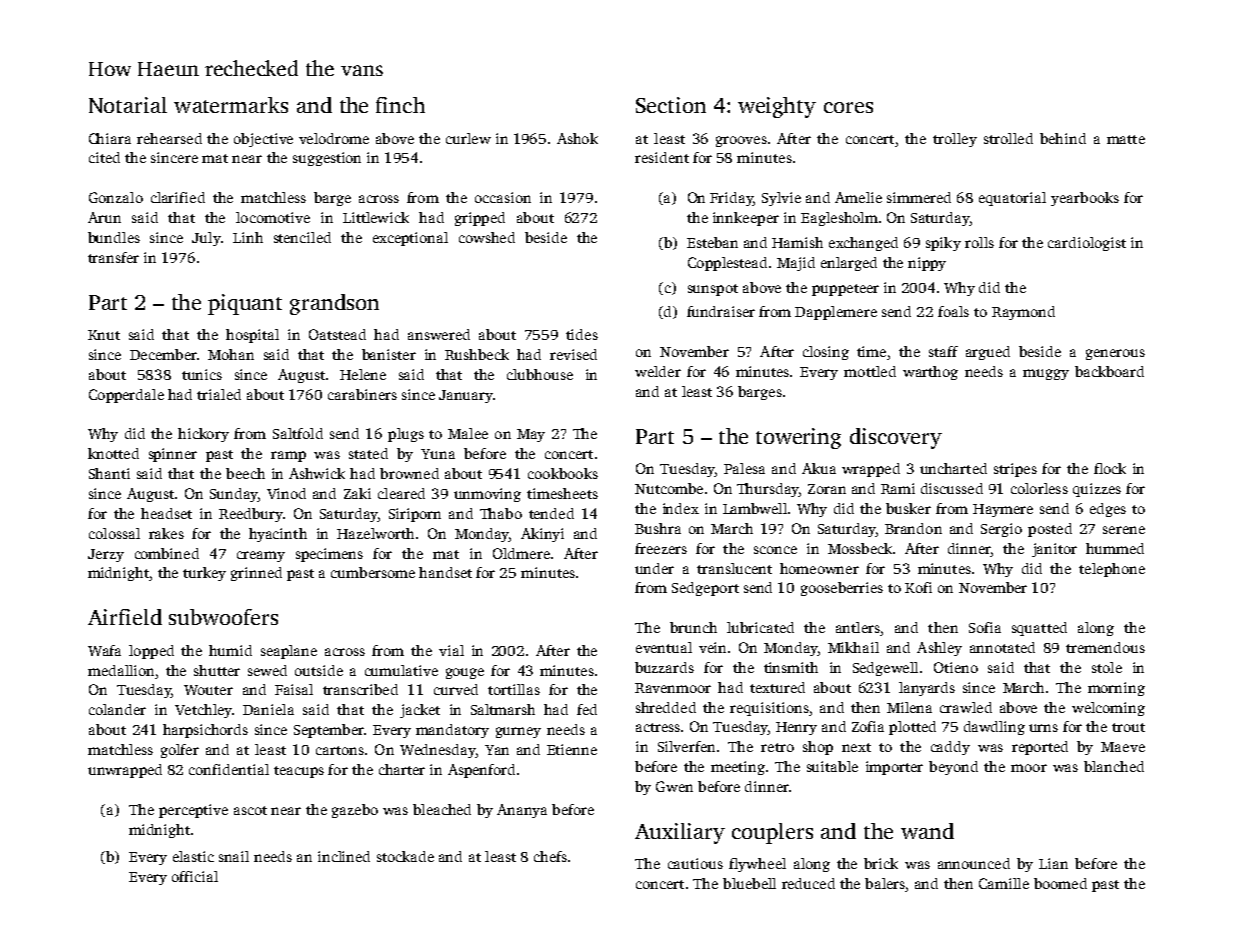 The height and width of the page is (952, 1233). What do you see at coordinates (777, 107) in the page?
I see `weighty` at bounding box center [777, 107].
